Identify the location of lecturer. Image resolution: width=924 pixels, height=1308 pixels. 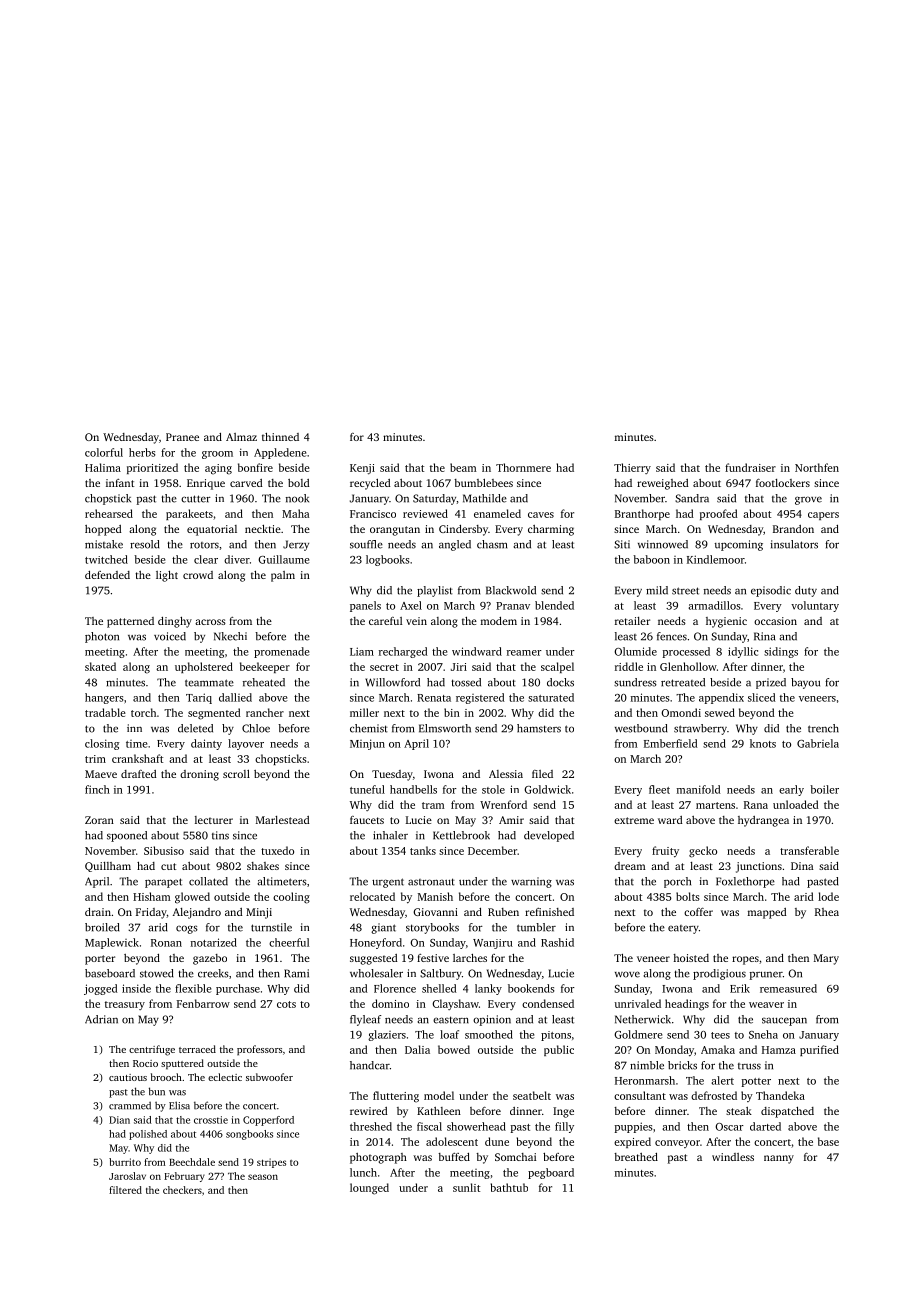
(214, 820).
